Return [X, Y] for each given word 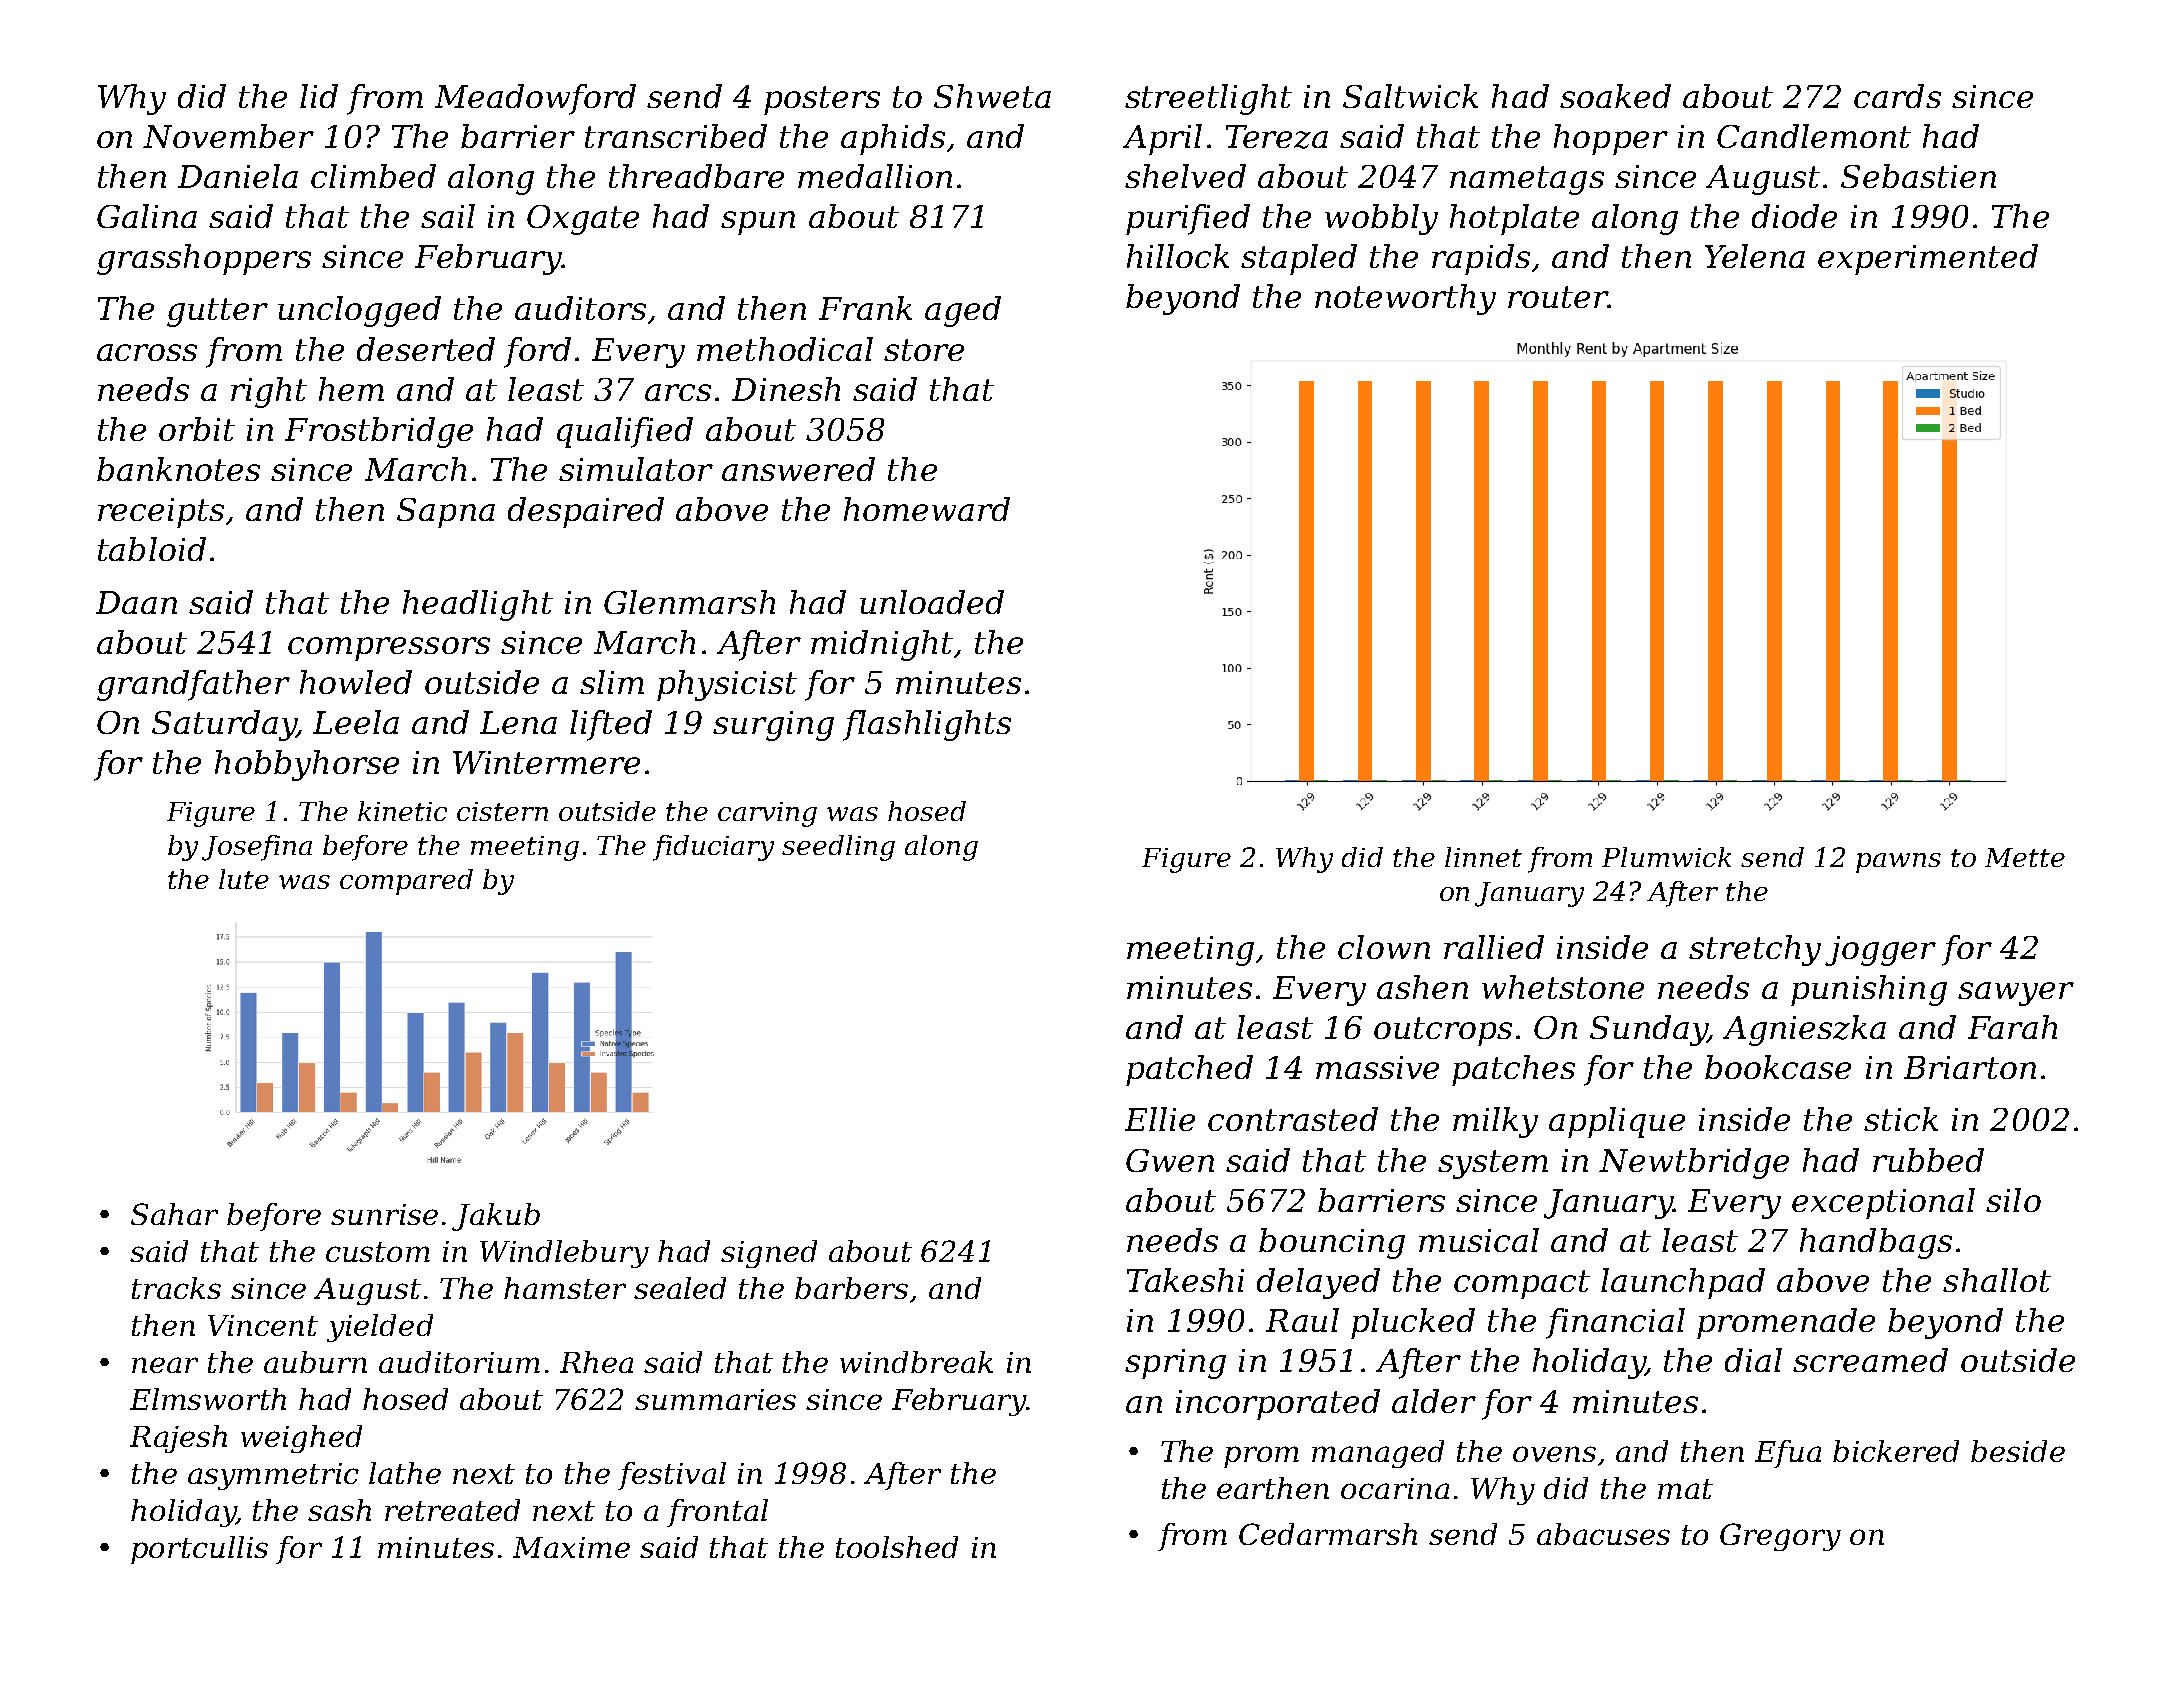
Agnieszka [1804, 1030]
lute [244, 879]
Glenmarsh [689, 602]
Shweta [992, 96]
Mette [2025, 857]
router [1558, 297]
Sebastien [1918, 176]
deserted [426, 349]
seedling [838, 848]
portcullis [199, 1550]
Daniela [238, 176]
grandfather [193, 685]
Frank [865, 308]
